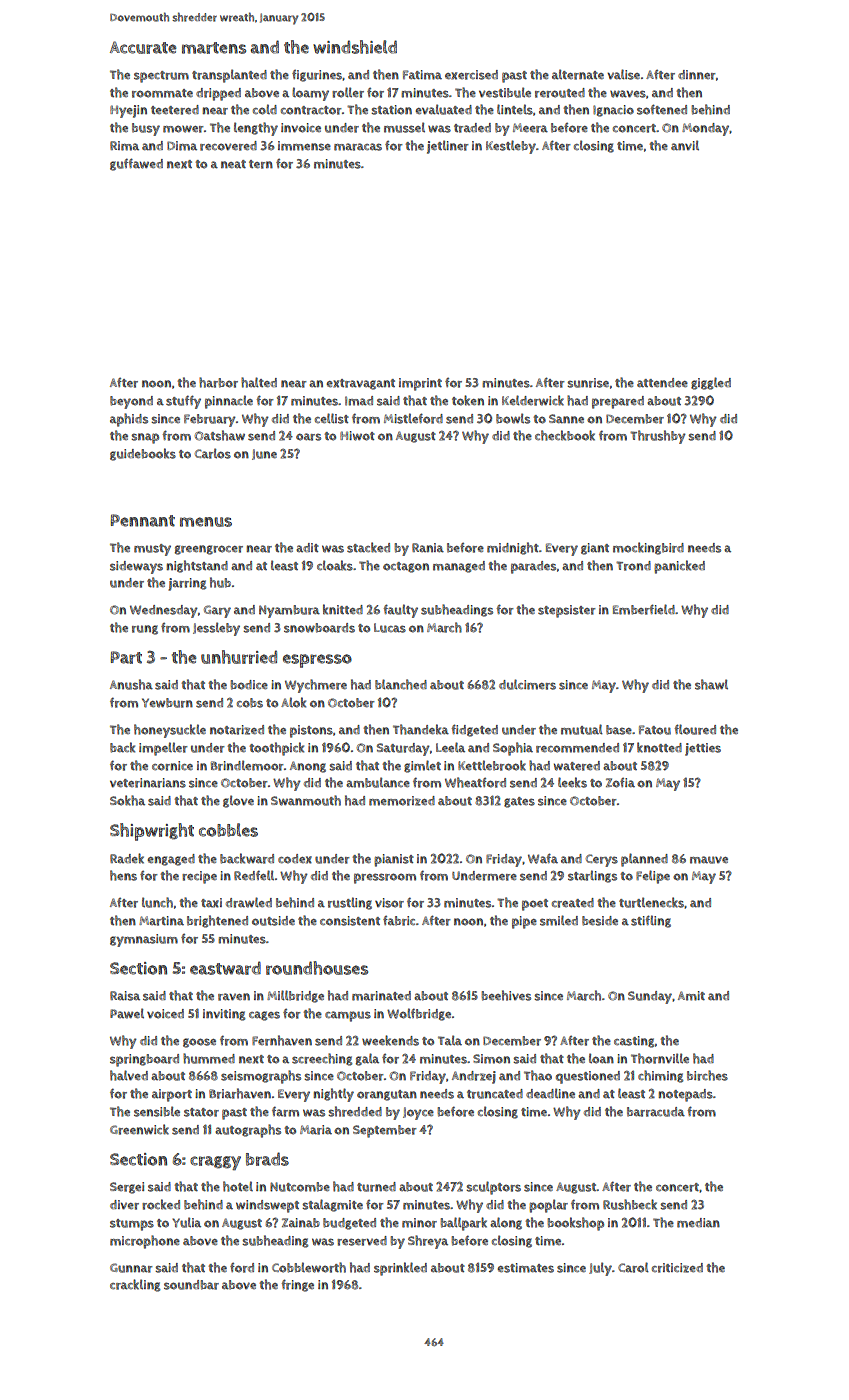 This page has width=849, height=1400. I want to click on dinner, so click(697, 75).
